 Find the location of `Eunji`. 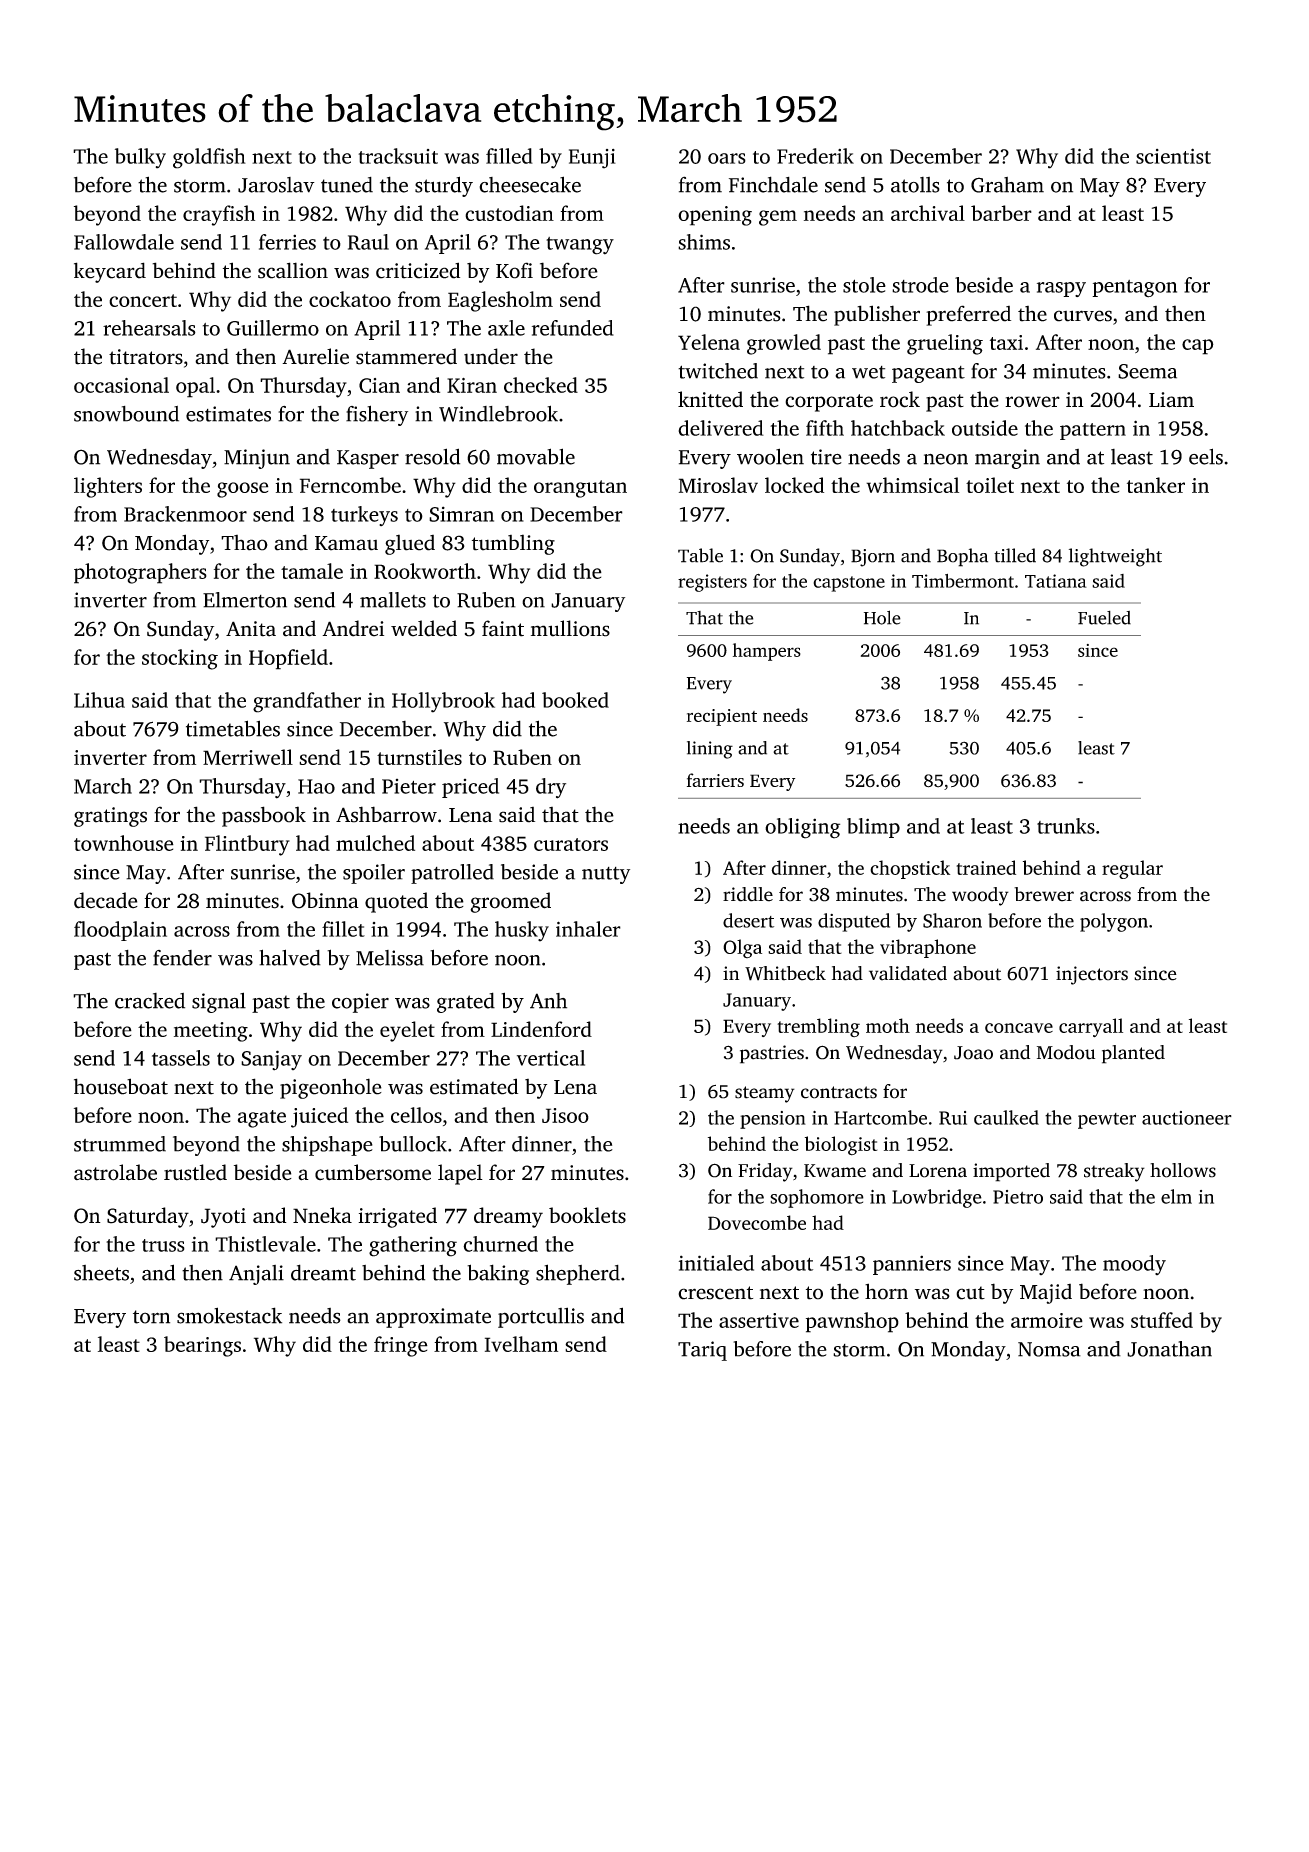

Eunji is located at coordinates (592, 159).
